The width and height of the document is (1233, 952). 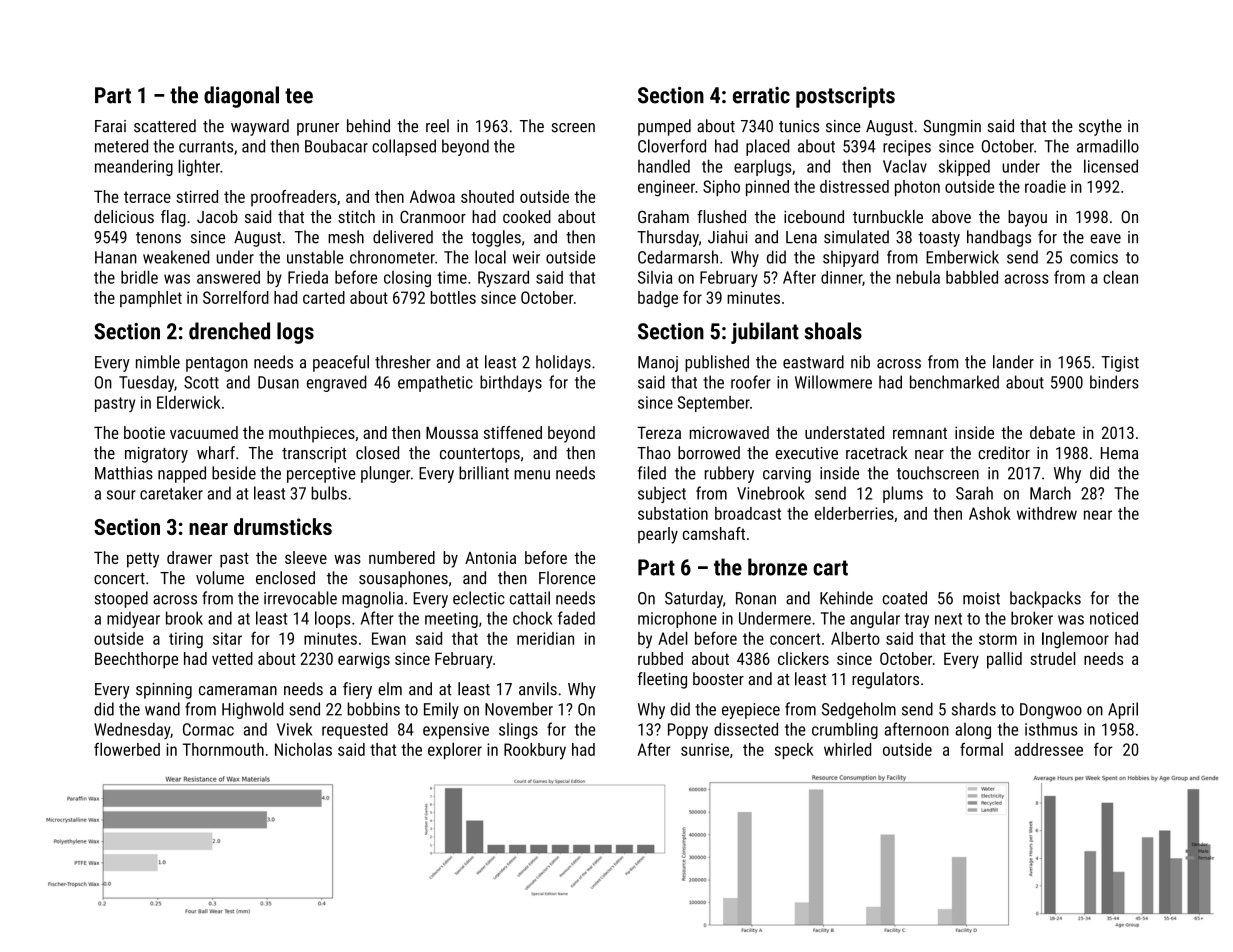 What do you see at coordinates (1004, 660) in the document?
I see `pallid` at bounding box center [1004, 660].
